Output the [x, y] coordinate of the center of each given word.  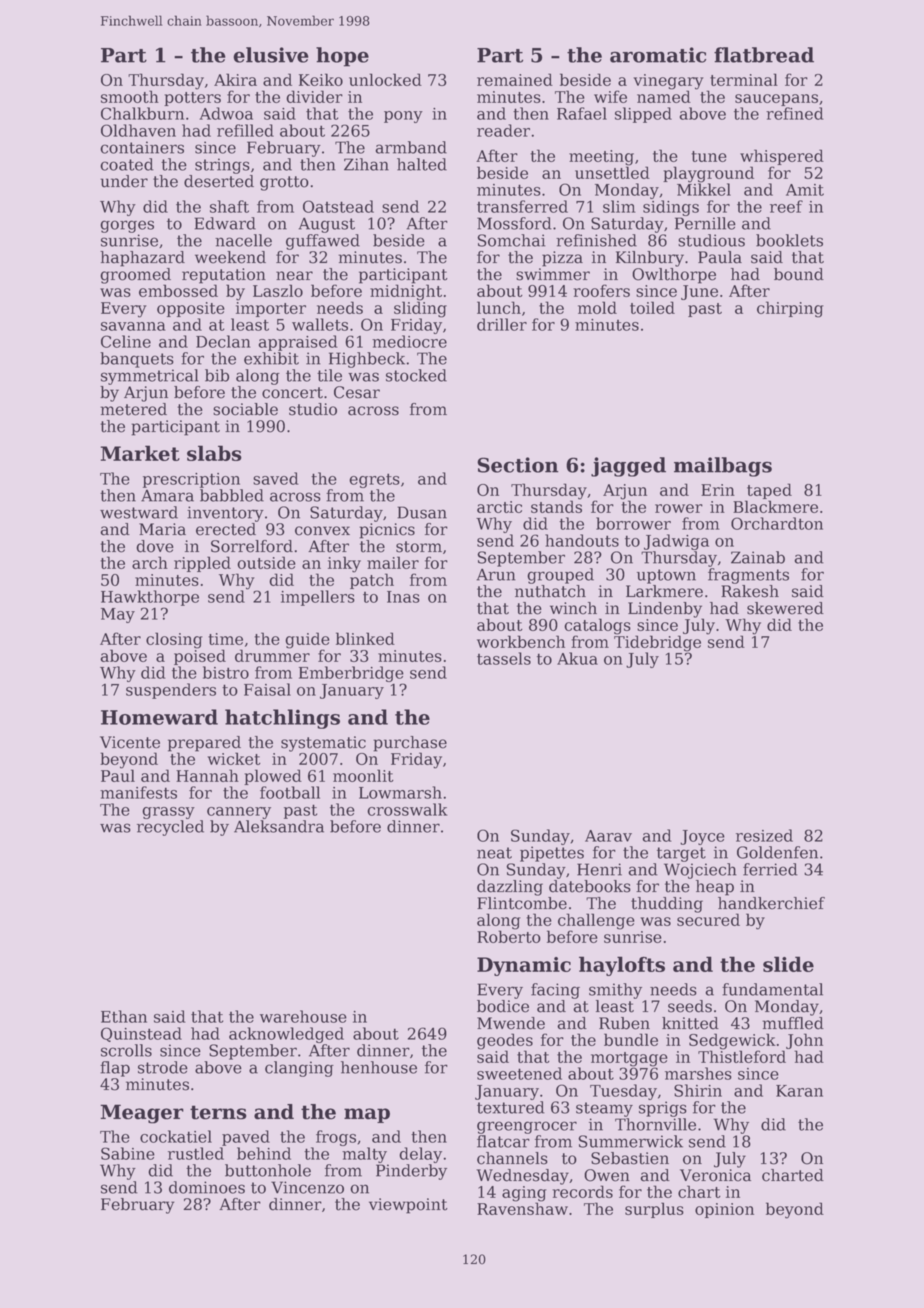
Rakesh [750, 591]
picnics [387, 531]
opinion [724, 1210]
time [226, 639]
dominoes [207, 1187]
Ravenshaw [522, 1208]
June [699, 292]
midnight [406, 292]
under [124, 181]
